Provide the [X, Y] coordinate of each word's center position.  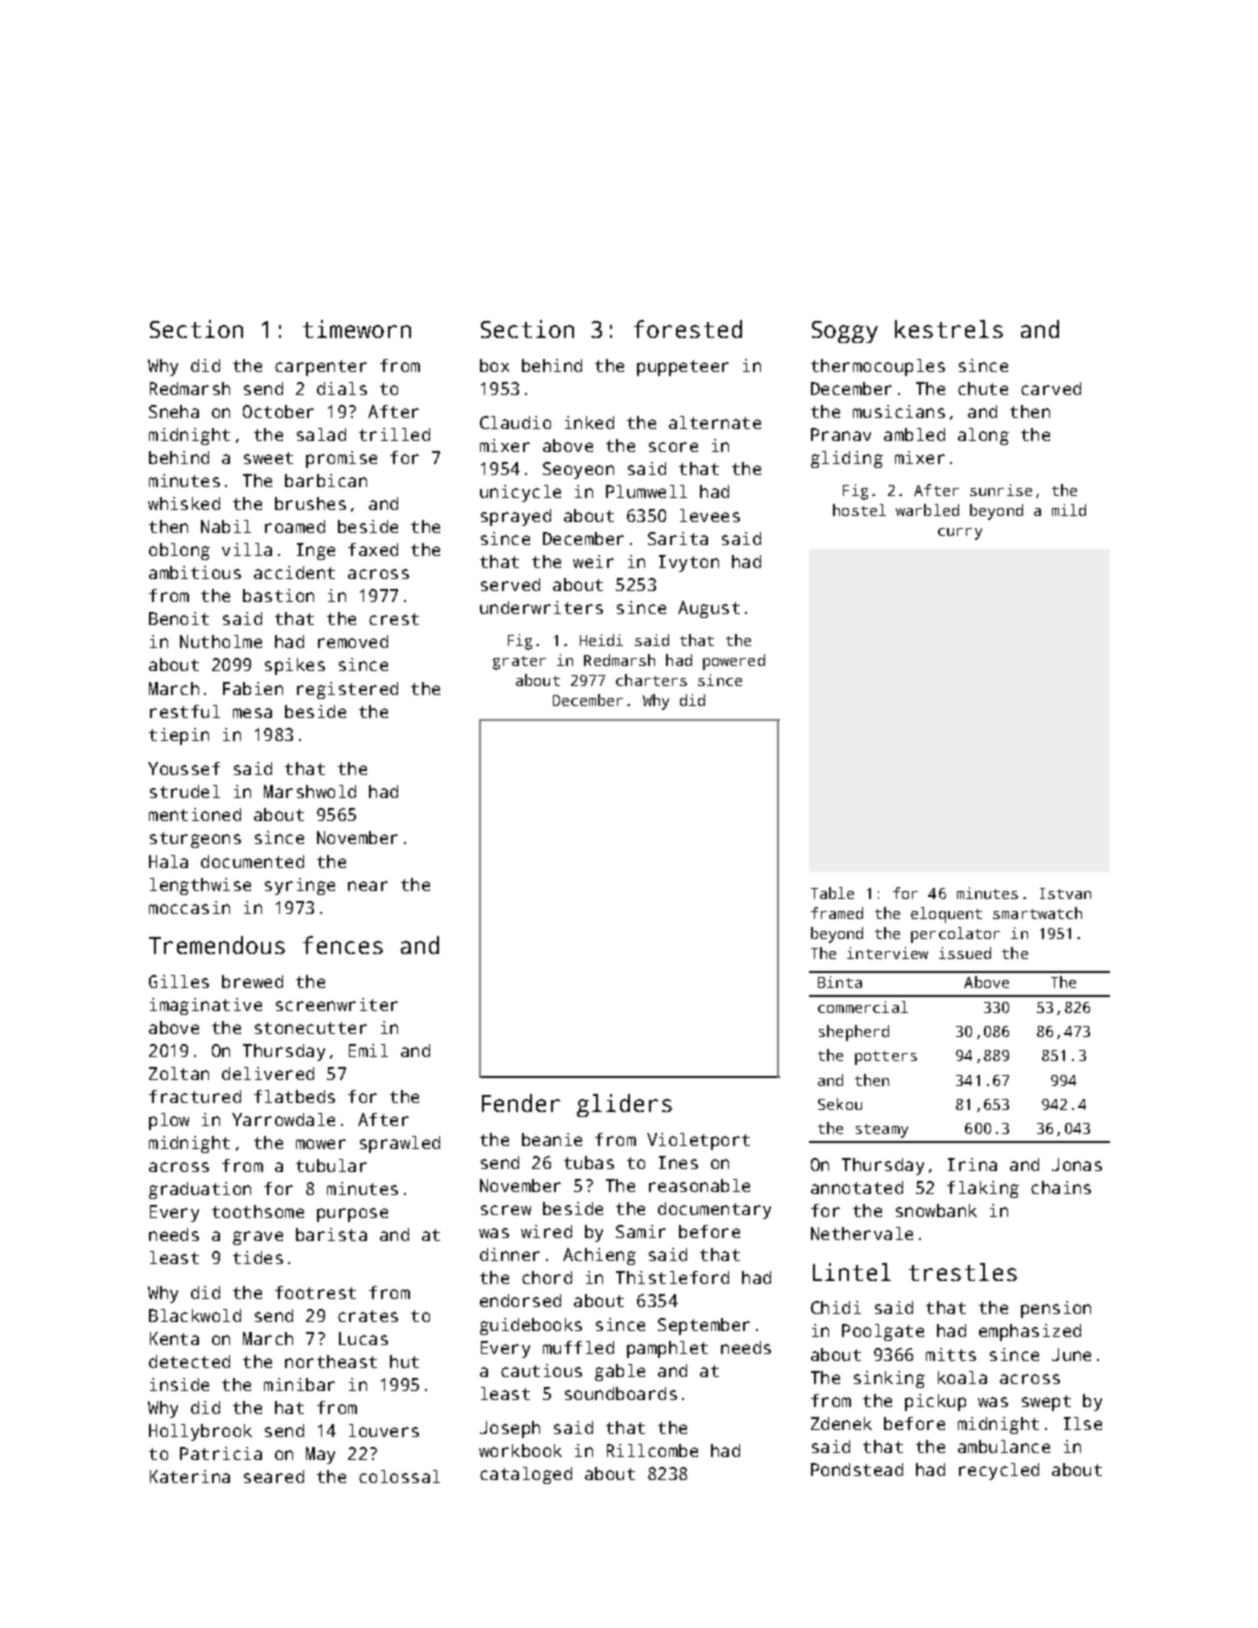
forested [688, 329]
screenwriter [337, 1004]
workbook [520, 1450]
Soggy [845, 332]
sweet [268, 458]
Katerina [190, 1476]
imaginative [206, 1006]
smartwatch [1037, 913]
